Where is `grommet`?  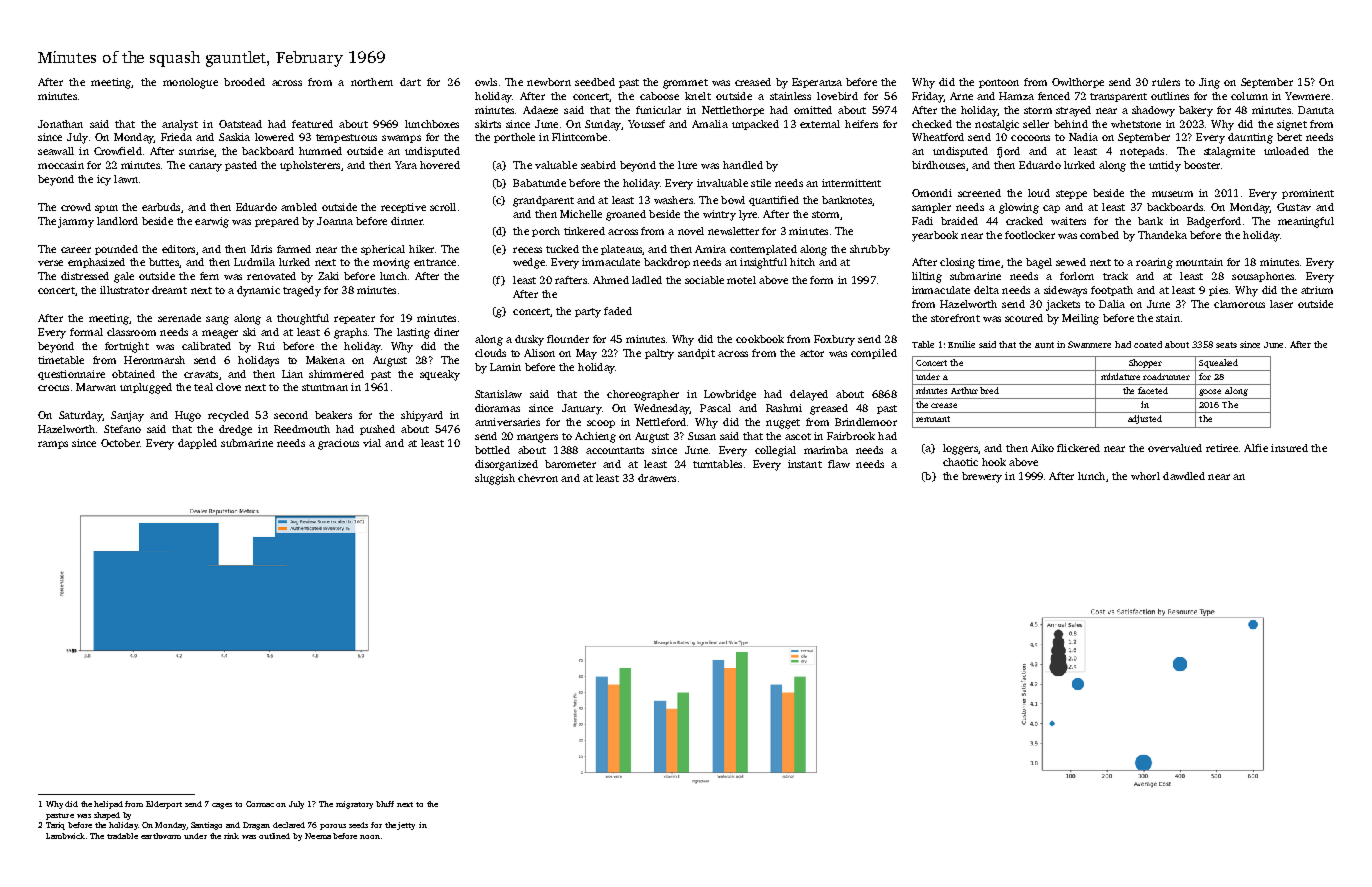 grommet is located at coordinates (685, 84).
